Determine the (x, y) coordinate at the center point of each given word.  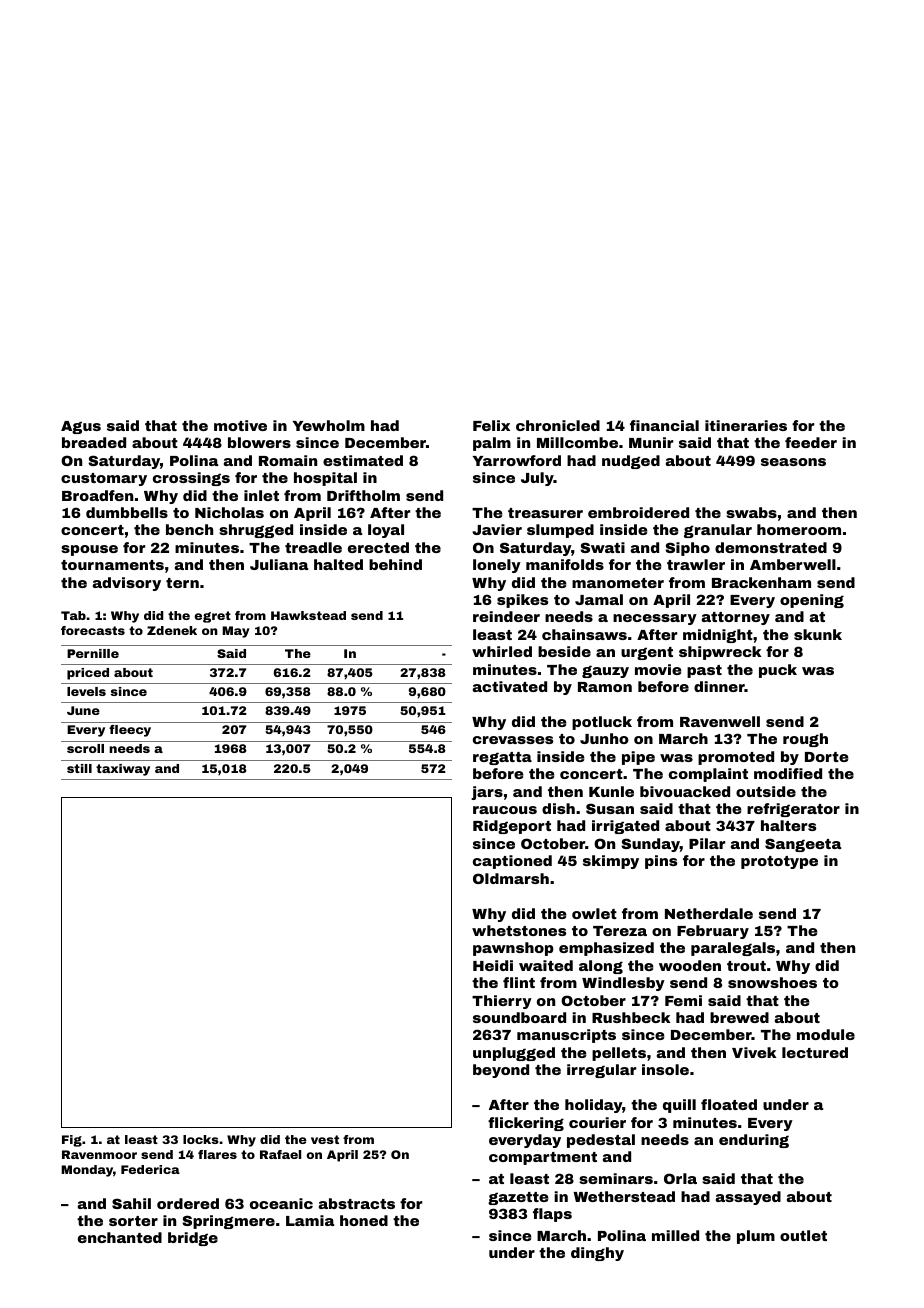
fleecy (130, 731)
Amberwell (793, 564)
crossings (191, 479)
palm (492, 444)
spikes (522, 601)
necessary (655, 619)
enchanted (120, 1237)
